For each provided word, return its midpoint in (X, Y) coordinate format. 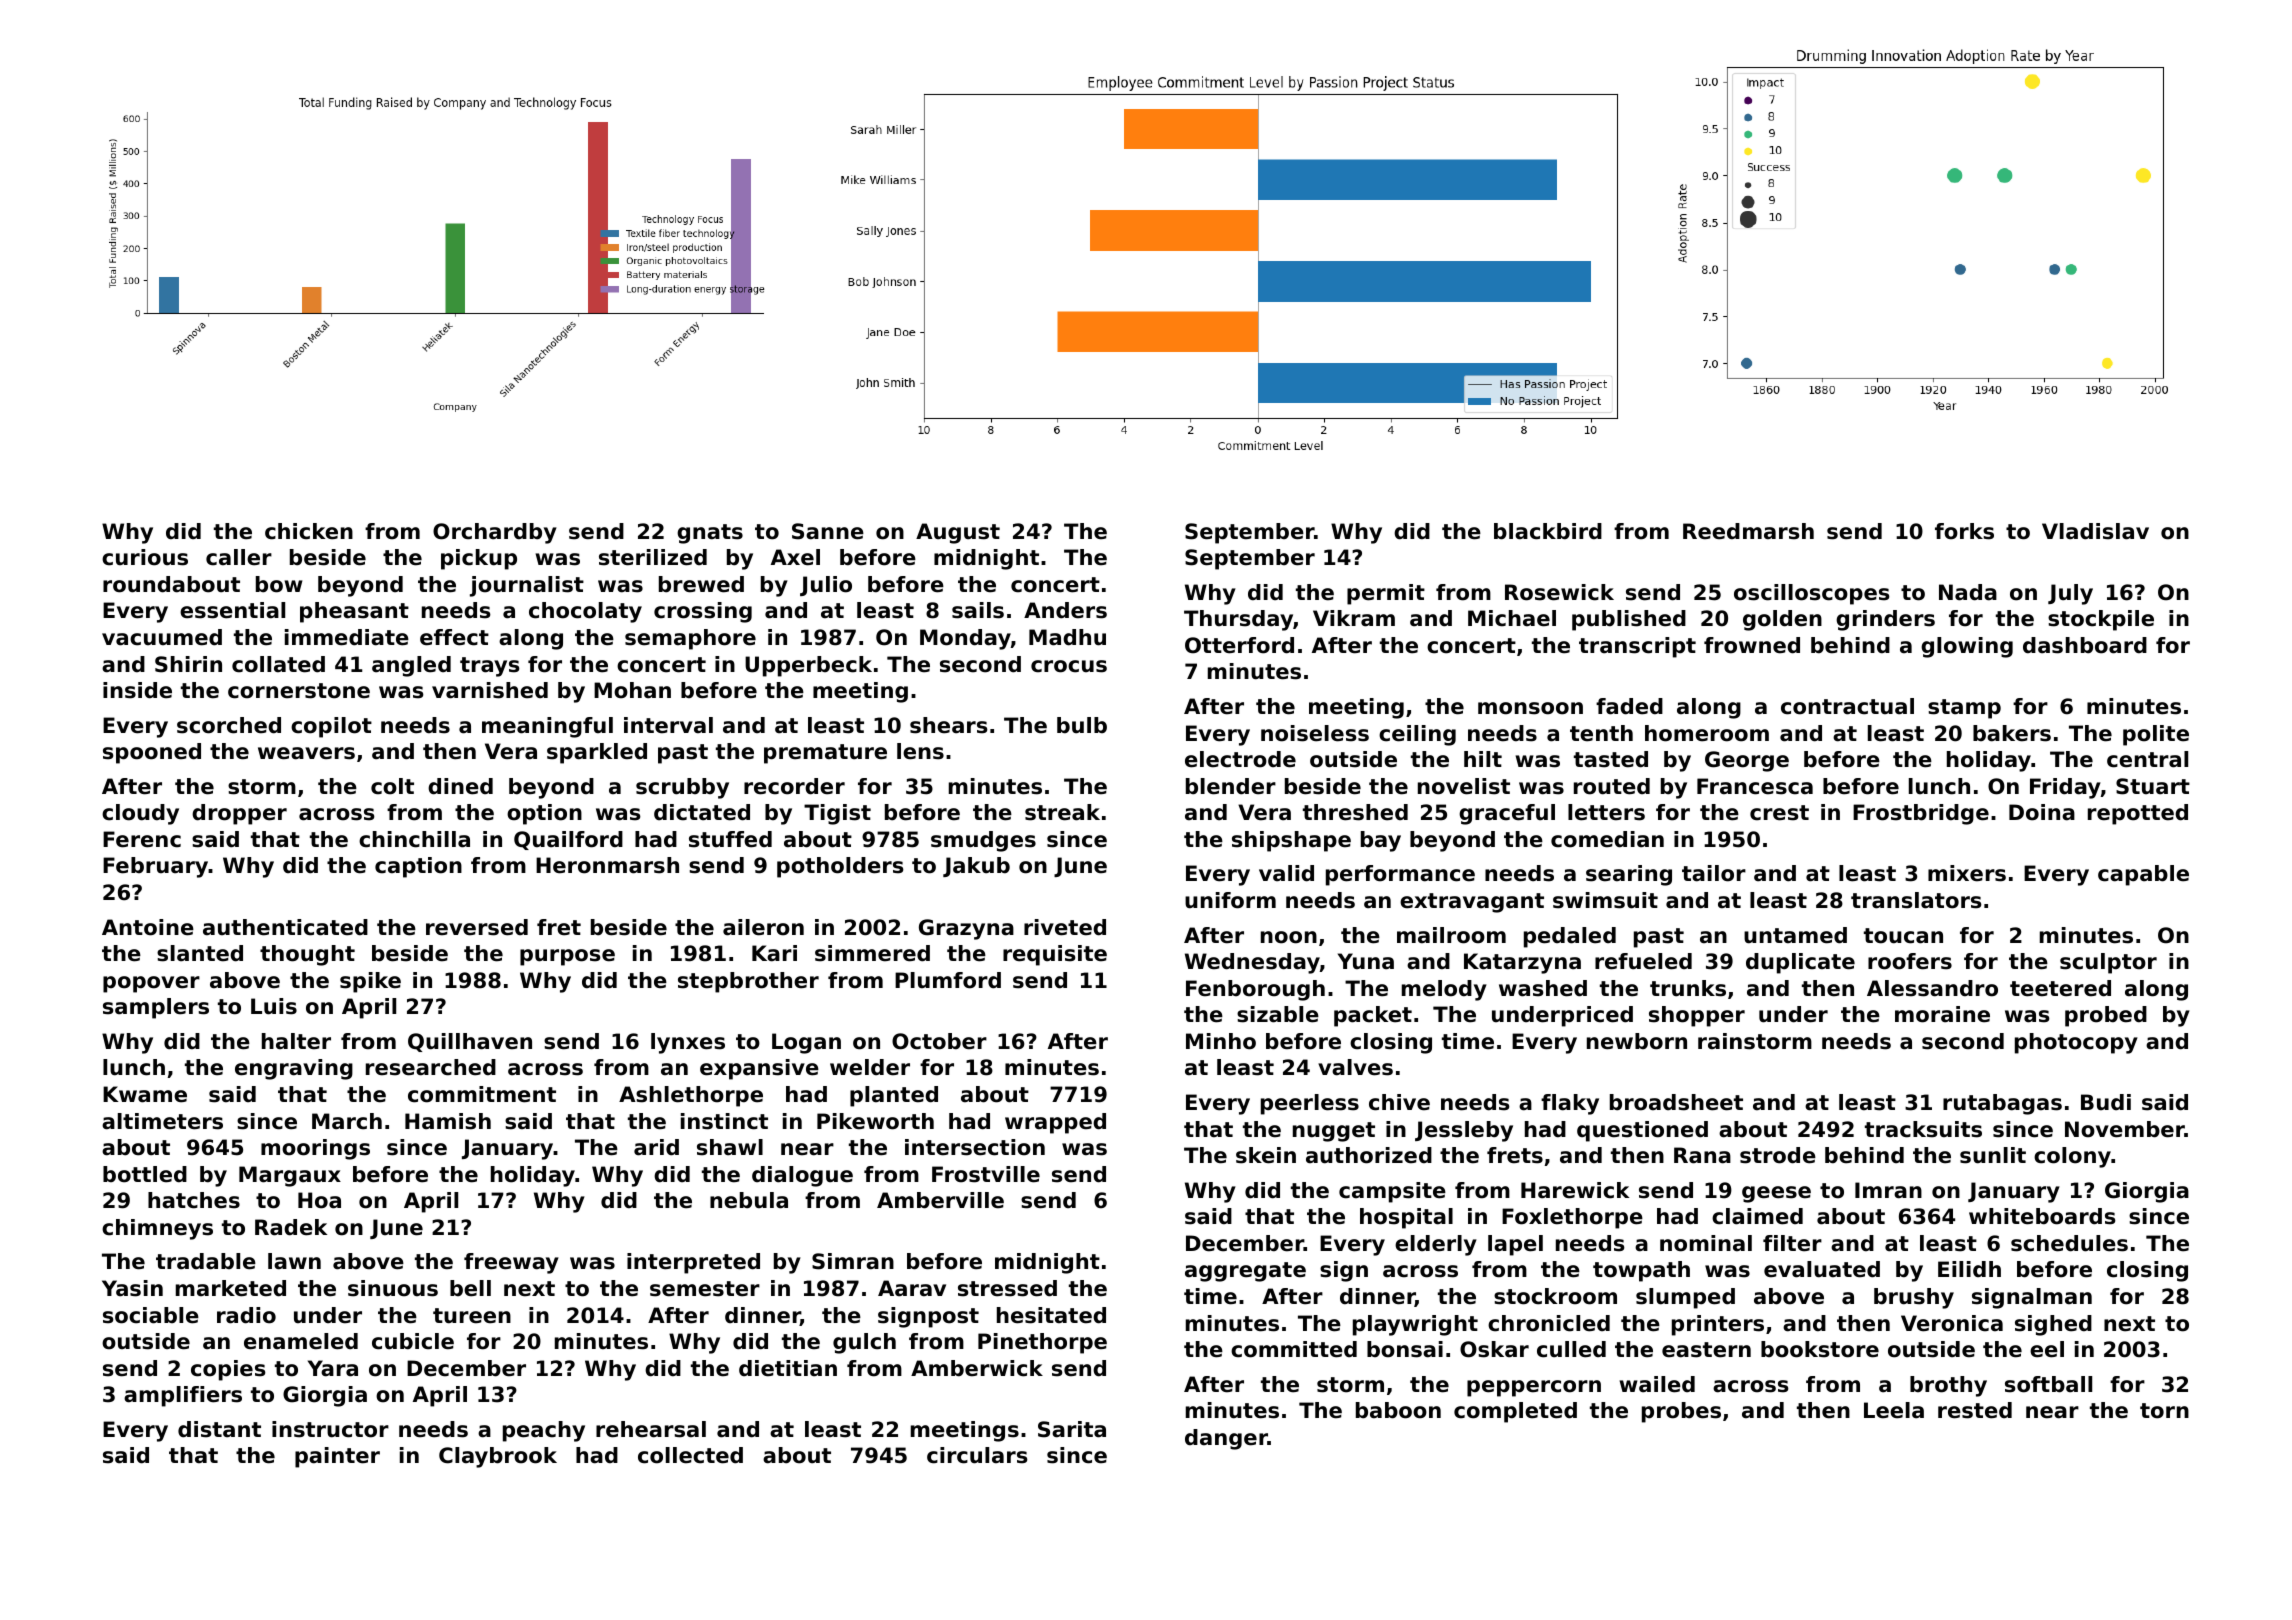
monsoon (1530, 708)
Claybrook (498, 1457)
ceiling (1417, 735)
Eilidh (1969, 1269)
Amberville (940, 1200)
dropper (239, 814)
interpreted (693, 1263)
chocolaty (585, 612)
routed (1612, 786)
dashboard (2085, 645)
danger (1226, 1439)
